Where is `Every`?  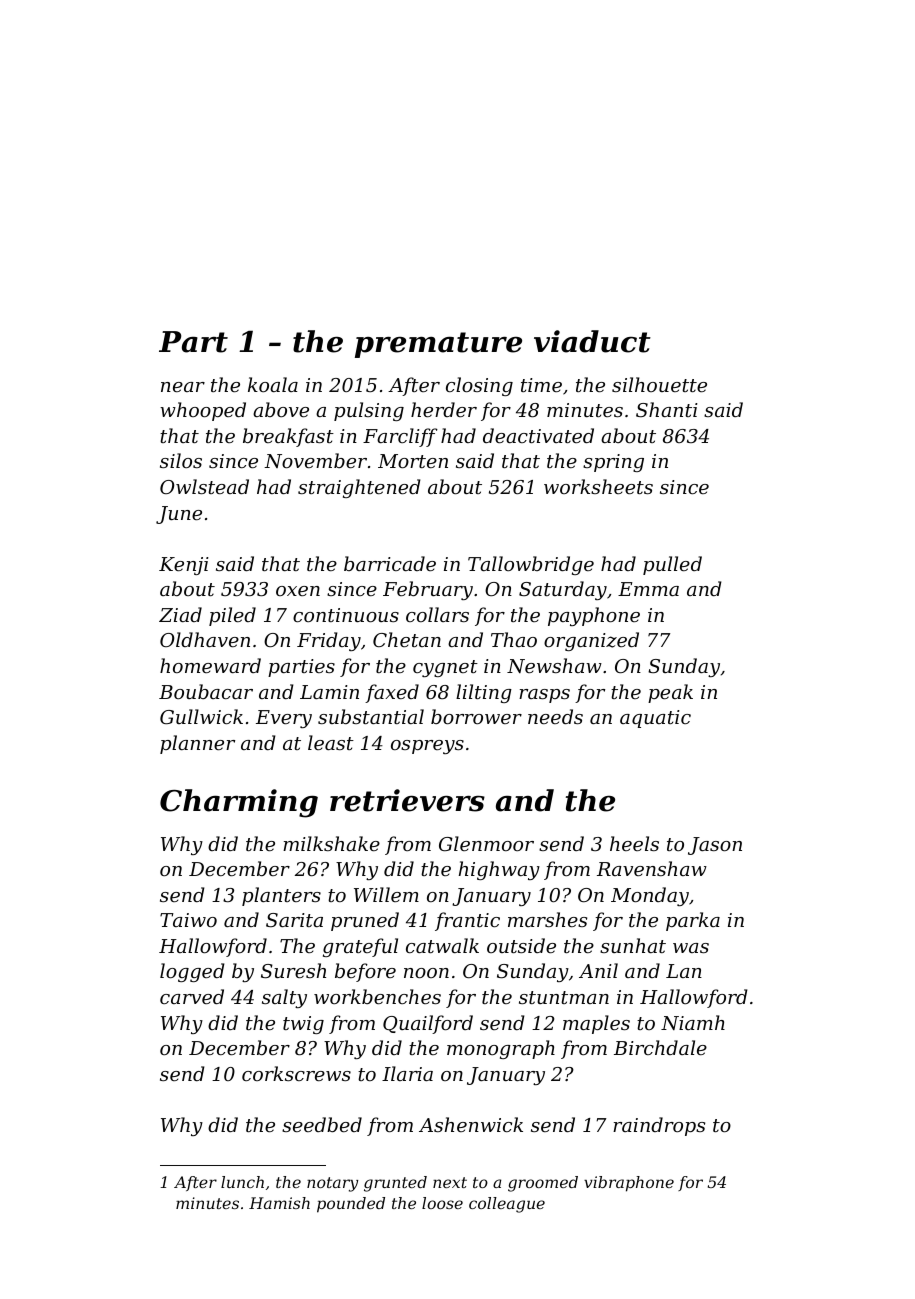
Every is located at coordinates (284, 719).
